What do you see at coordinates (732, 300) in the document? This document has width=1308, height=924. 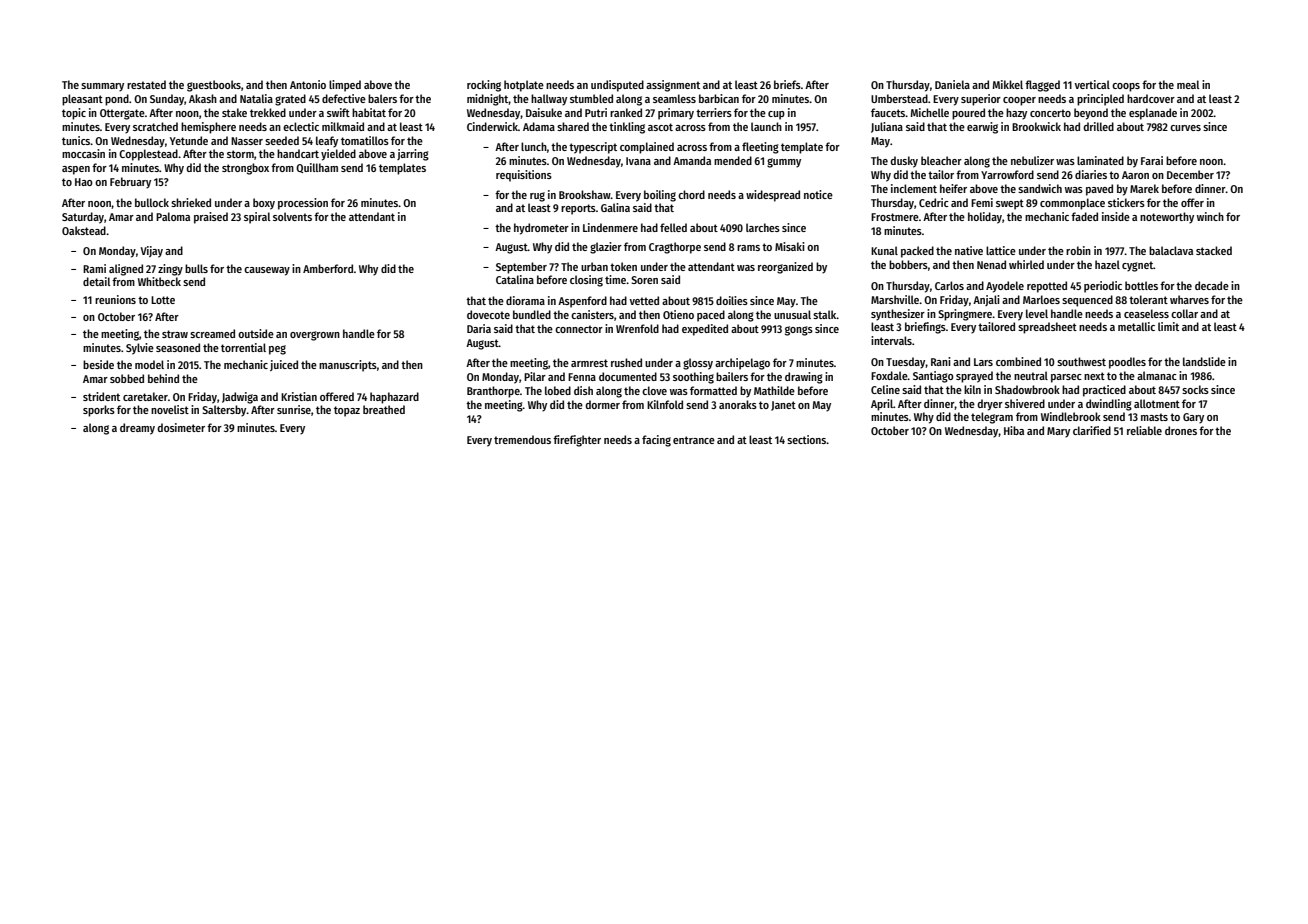 I see `doilies` at bounding box center [732, 300].
